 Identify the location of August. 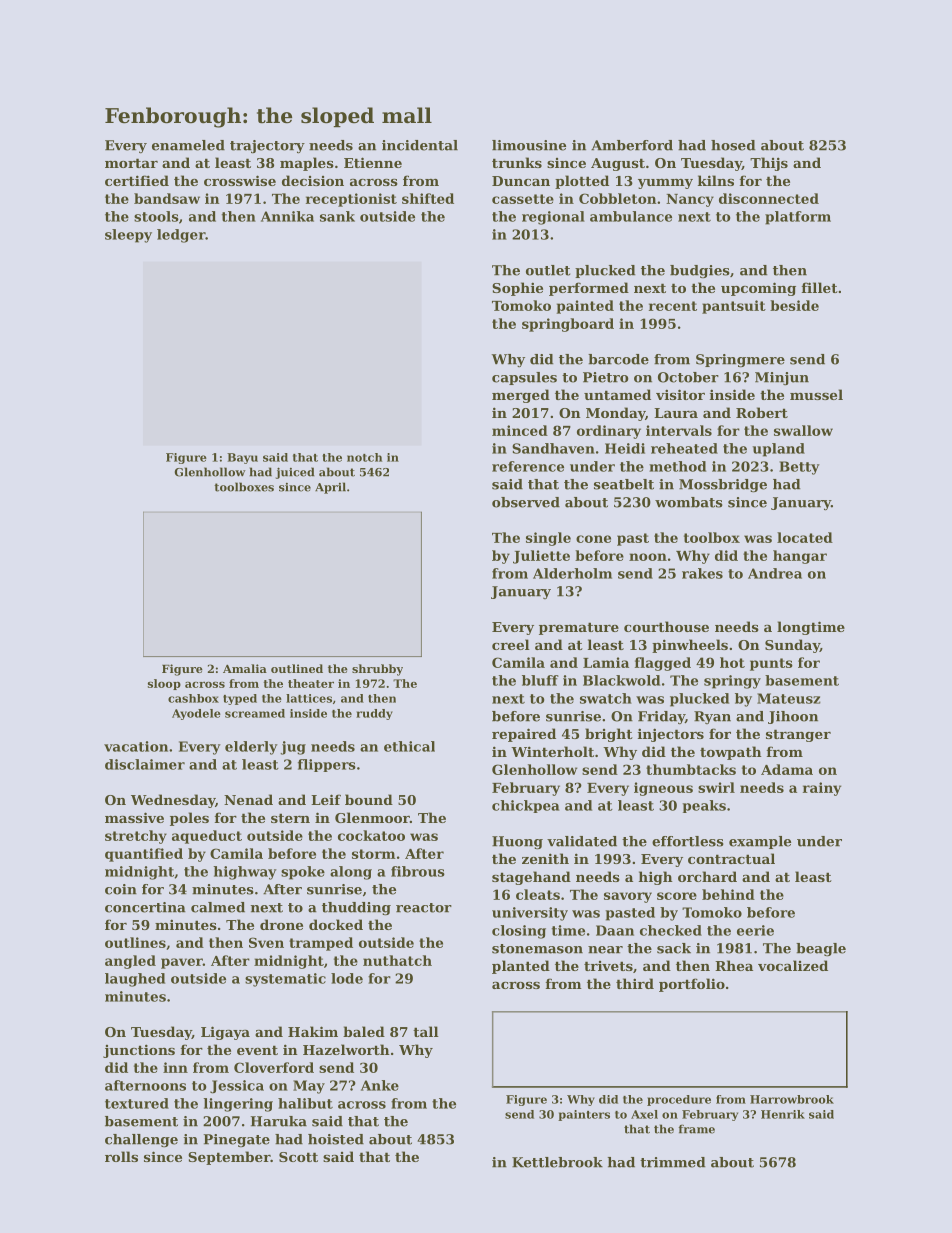
(618, 164).
